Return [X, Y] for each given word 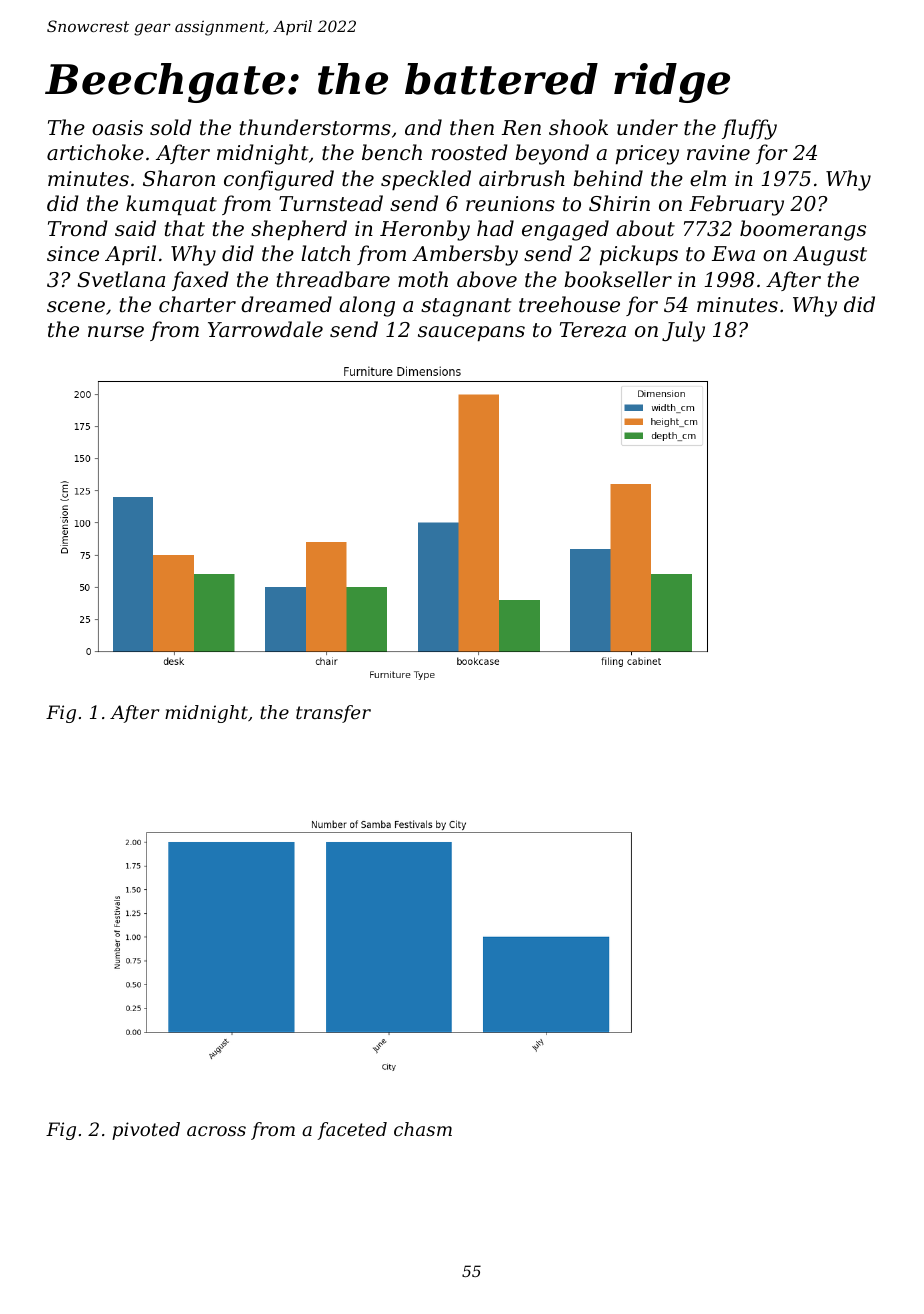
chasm [423, 1129]
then [472, 127]
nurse [116, 332]
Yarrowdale [265, 329]
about [645, 228]
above [487, 279]
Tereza [593, 330]
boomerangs [803, 230]
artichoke [95, 152]
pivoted [146, 1131]
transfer [333, 714]
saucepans [471, 333]
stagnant [466, 307]
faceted [352, 1131]
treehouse [569, 304]
